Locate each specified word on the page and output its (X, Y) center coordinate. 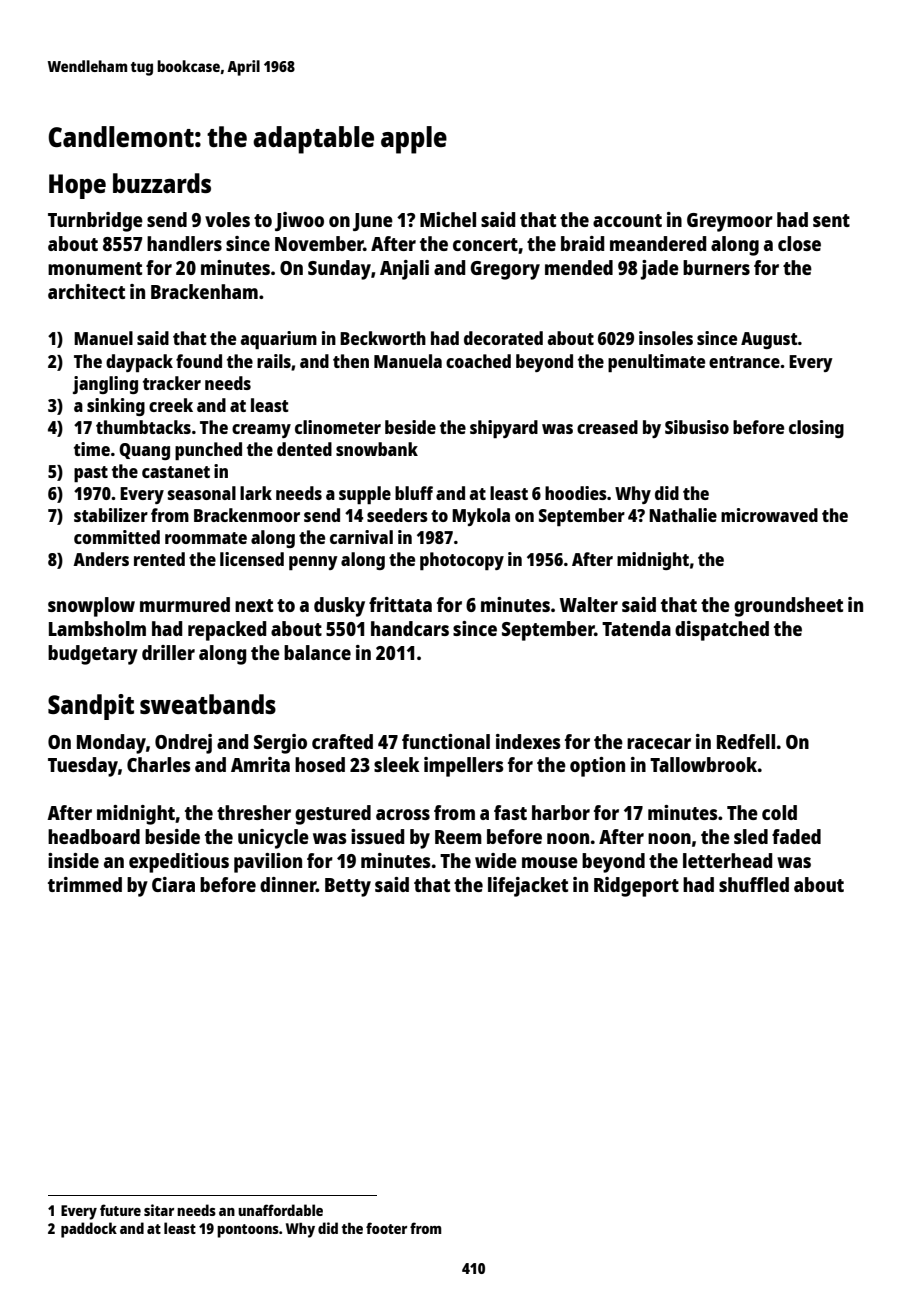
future (120, 1210)
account (627, 220)
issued (377, 836)
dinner (288, 884)
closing (816, 429)
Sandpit (91, 707)
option (597, 767)
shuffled (754, 884)
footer (386, 1228)
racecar (659, 743)
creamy (261, 431)
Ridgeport (636, 887)
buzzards (162, 183)
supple (365, 495)
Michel (448, 219)
